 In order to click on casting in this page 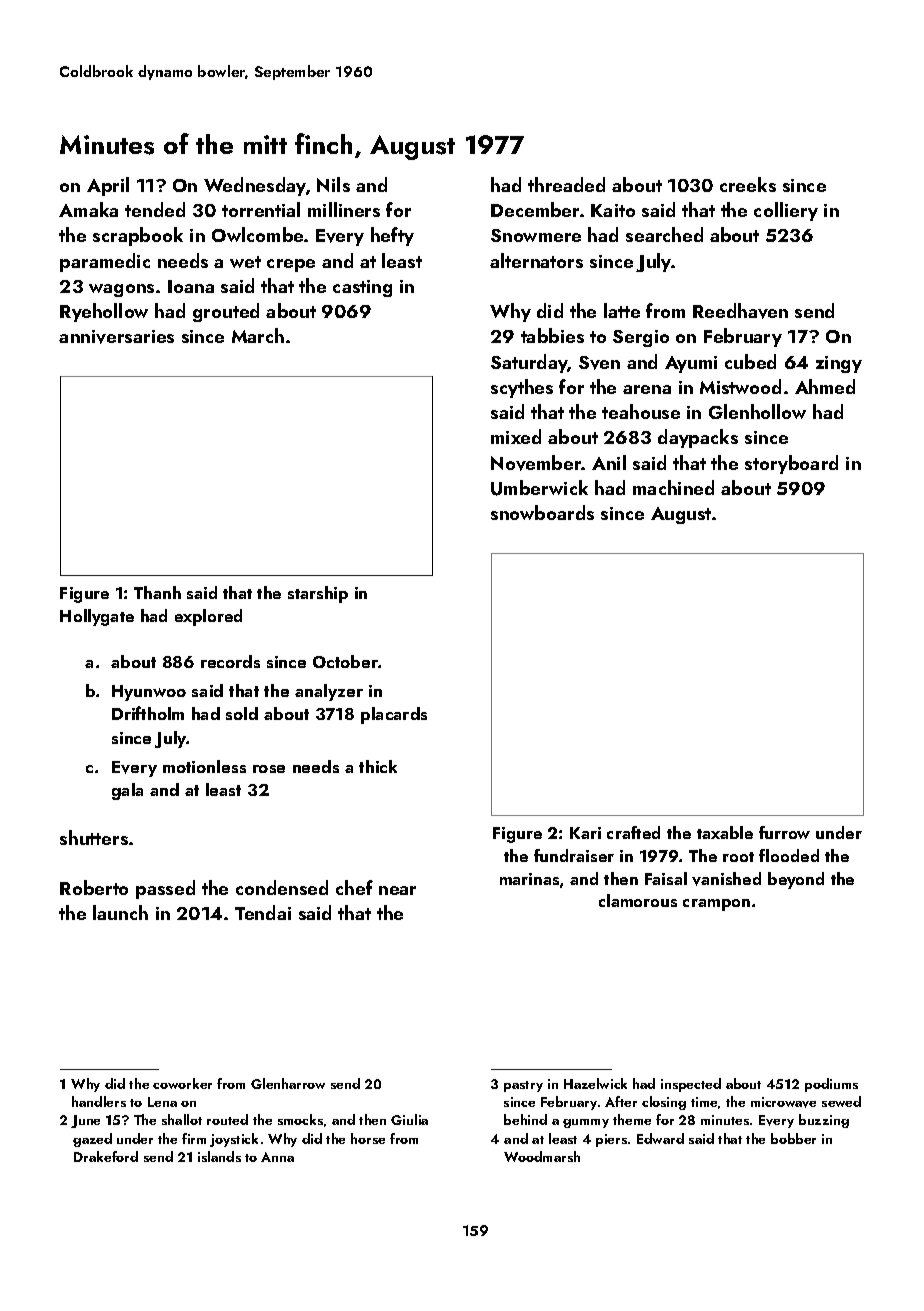, I will do `click(362, 288)`.
